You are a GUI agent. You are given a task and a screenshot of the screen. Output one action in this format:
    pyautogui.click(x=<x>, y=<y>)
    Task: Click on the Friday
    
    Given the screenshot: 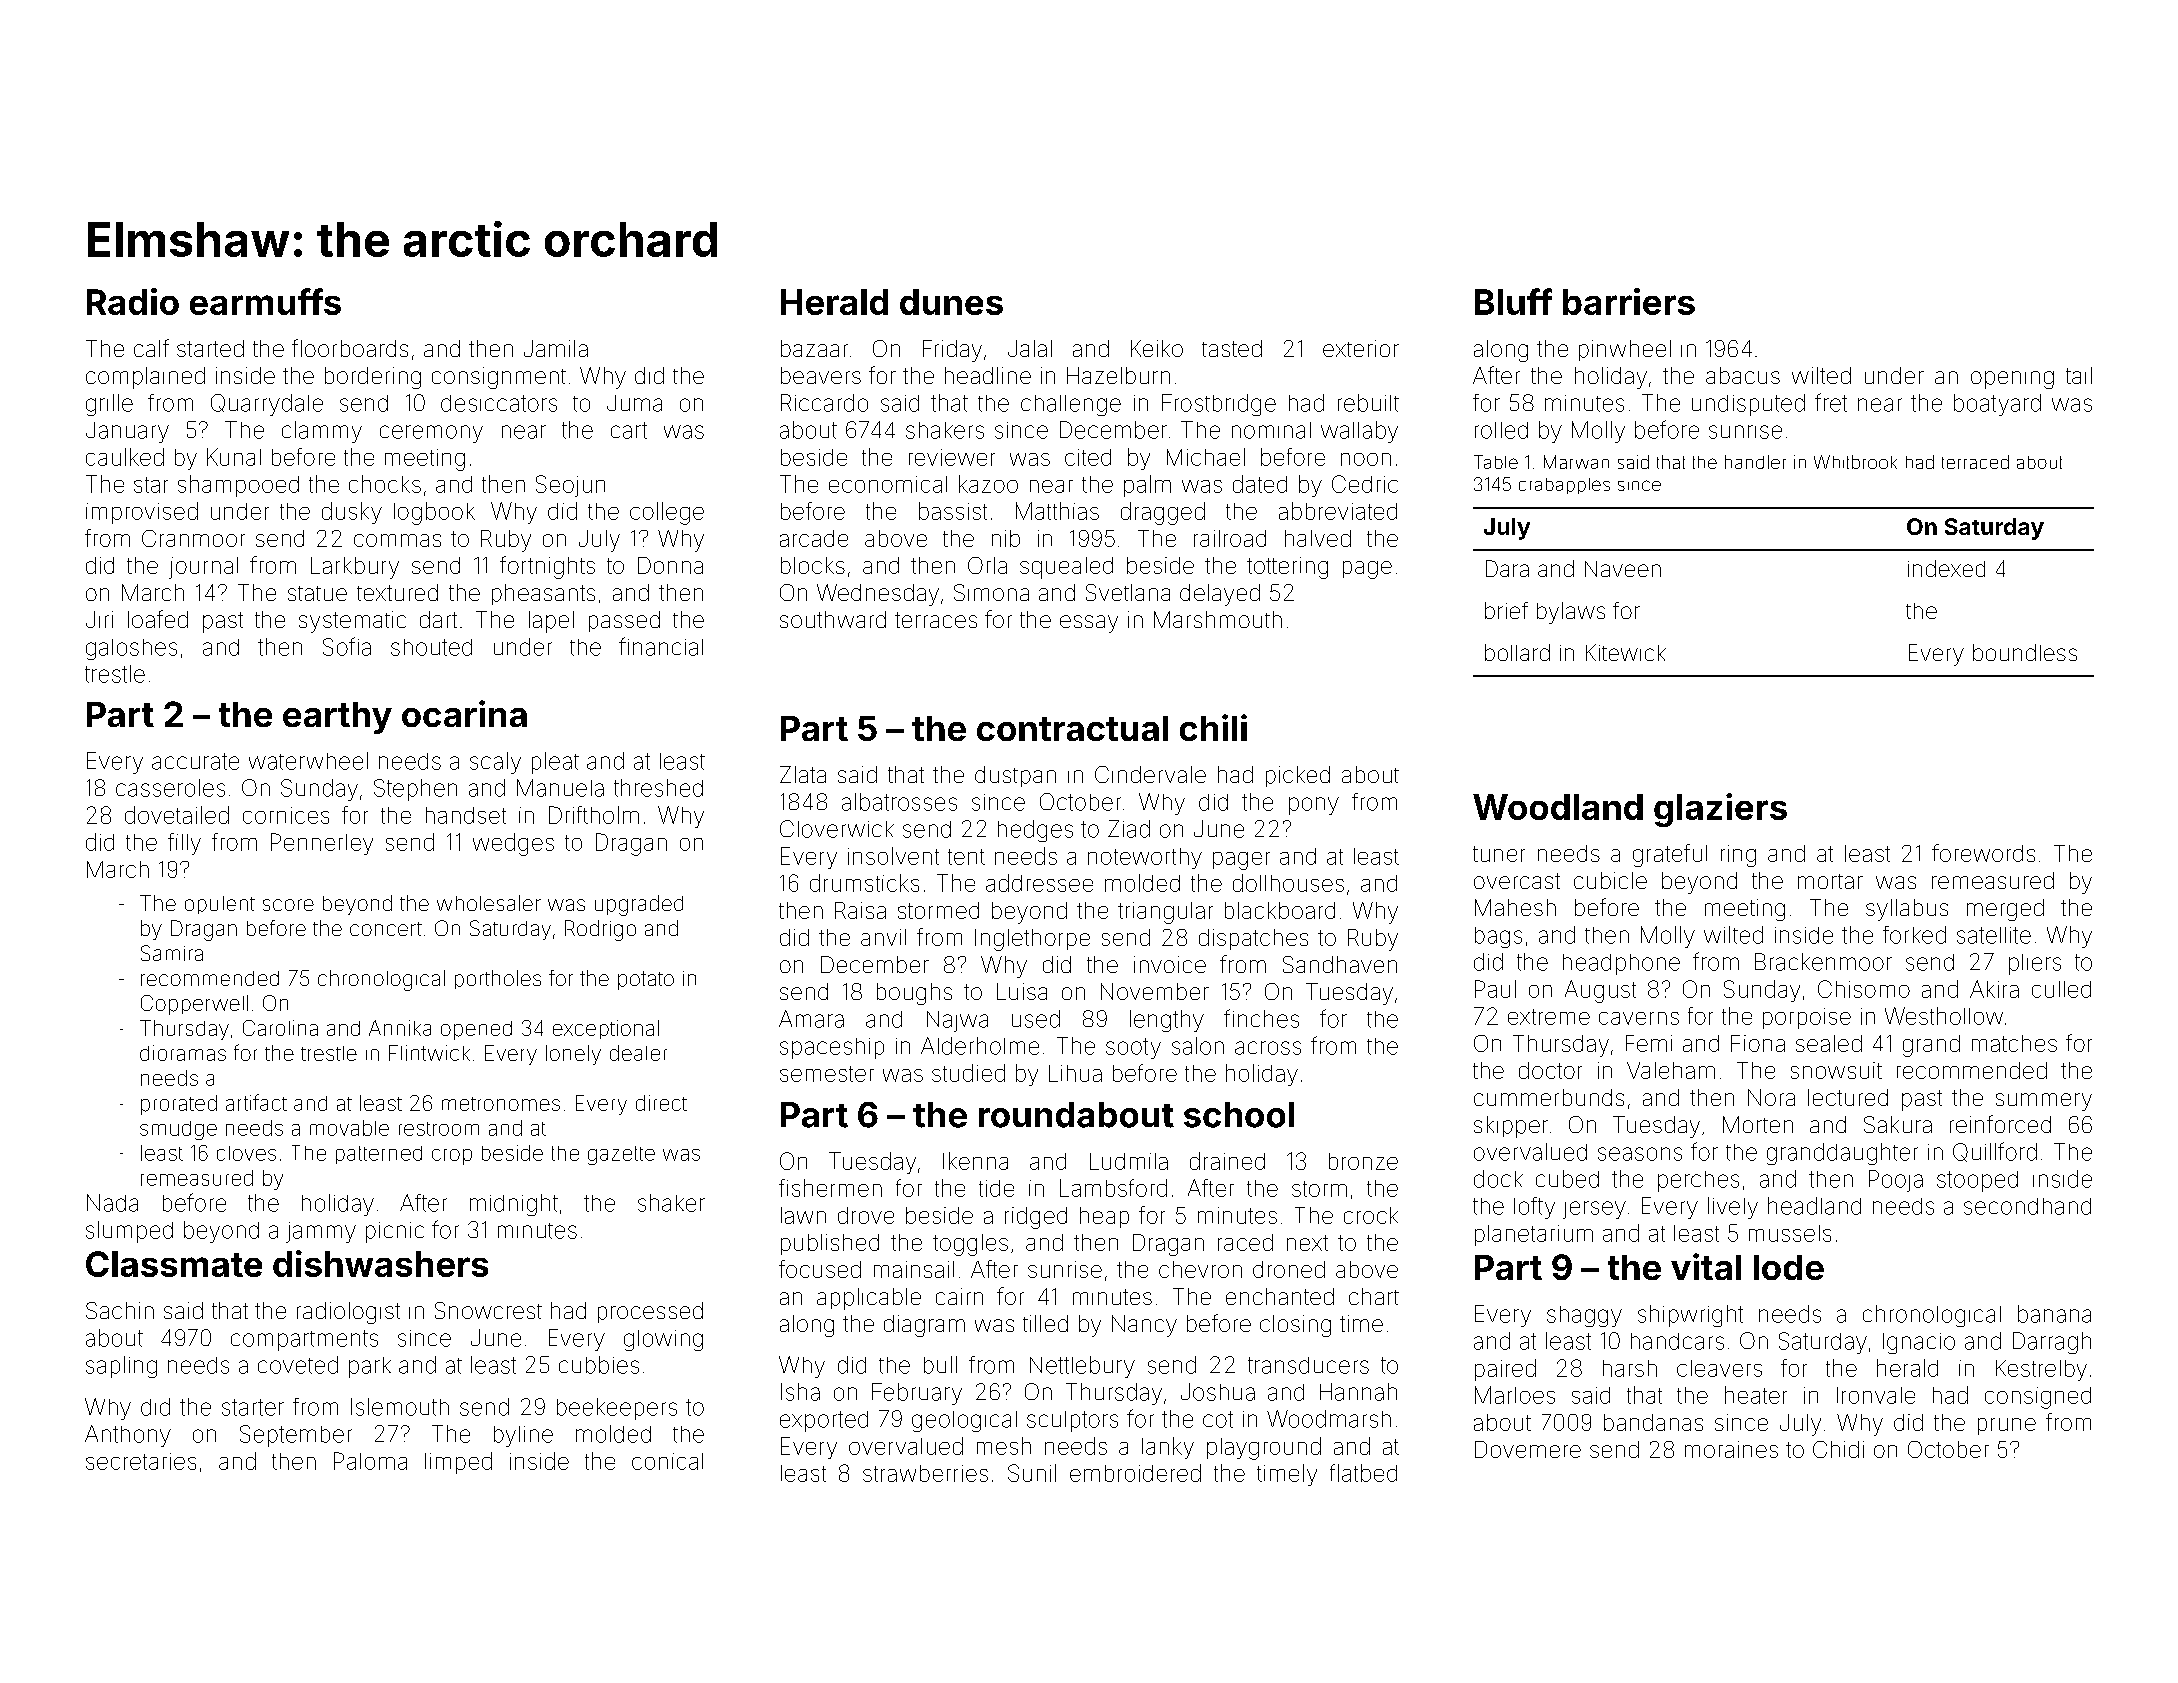 What is the action you would take?
    pyautogui.click(x=952, y=351)
